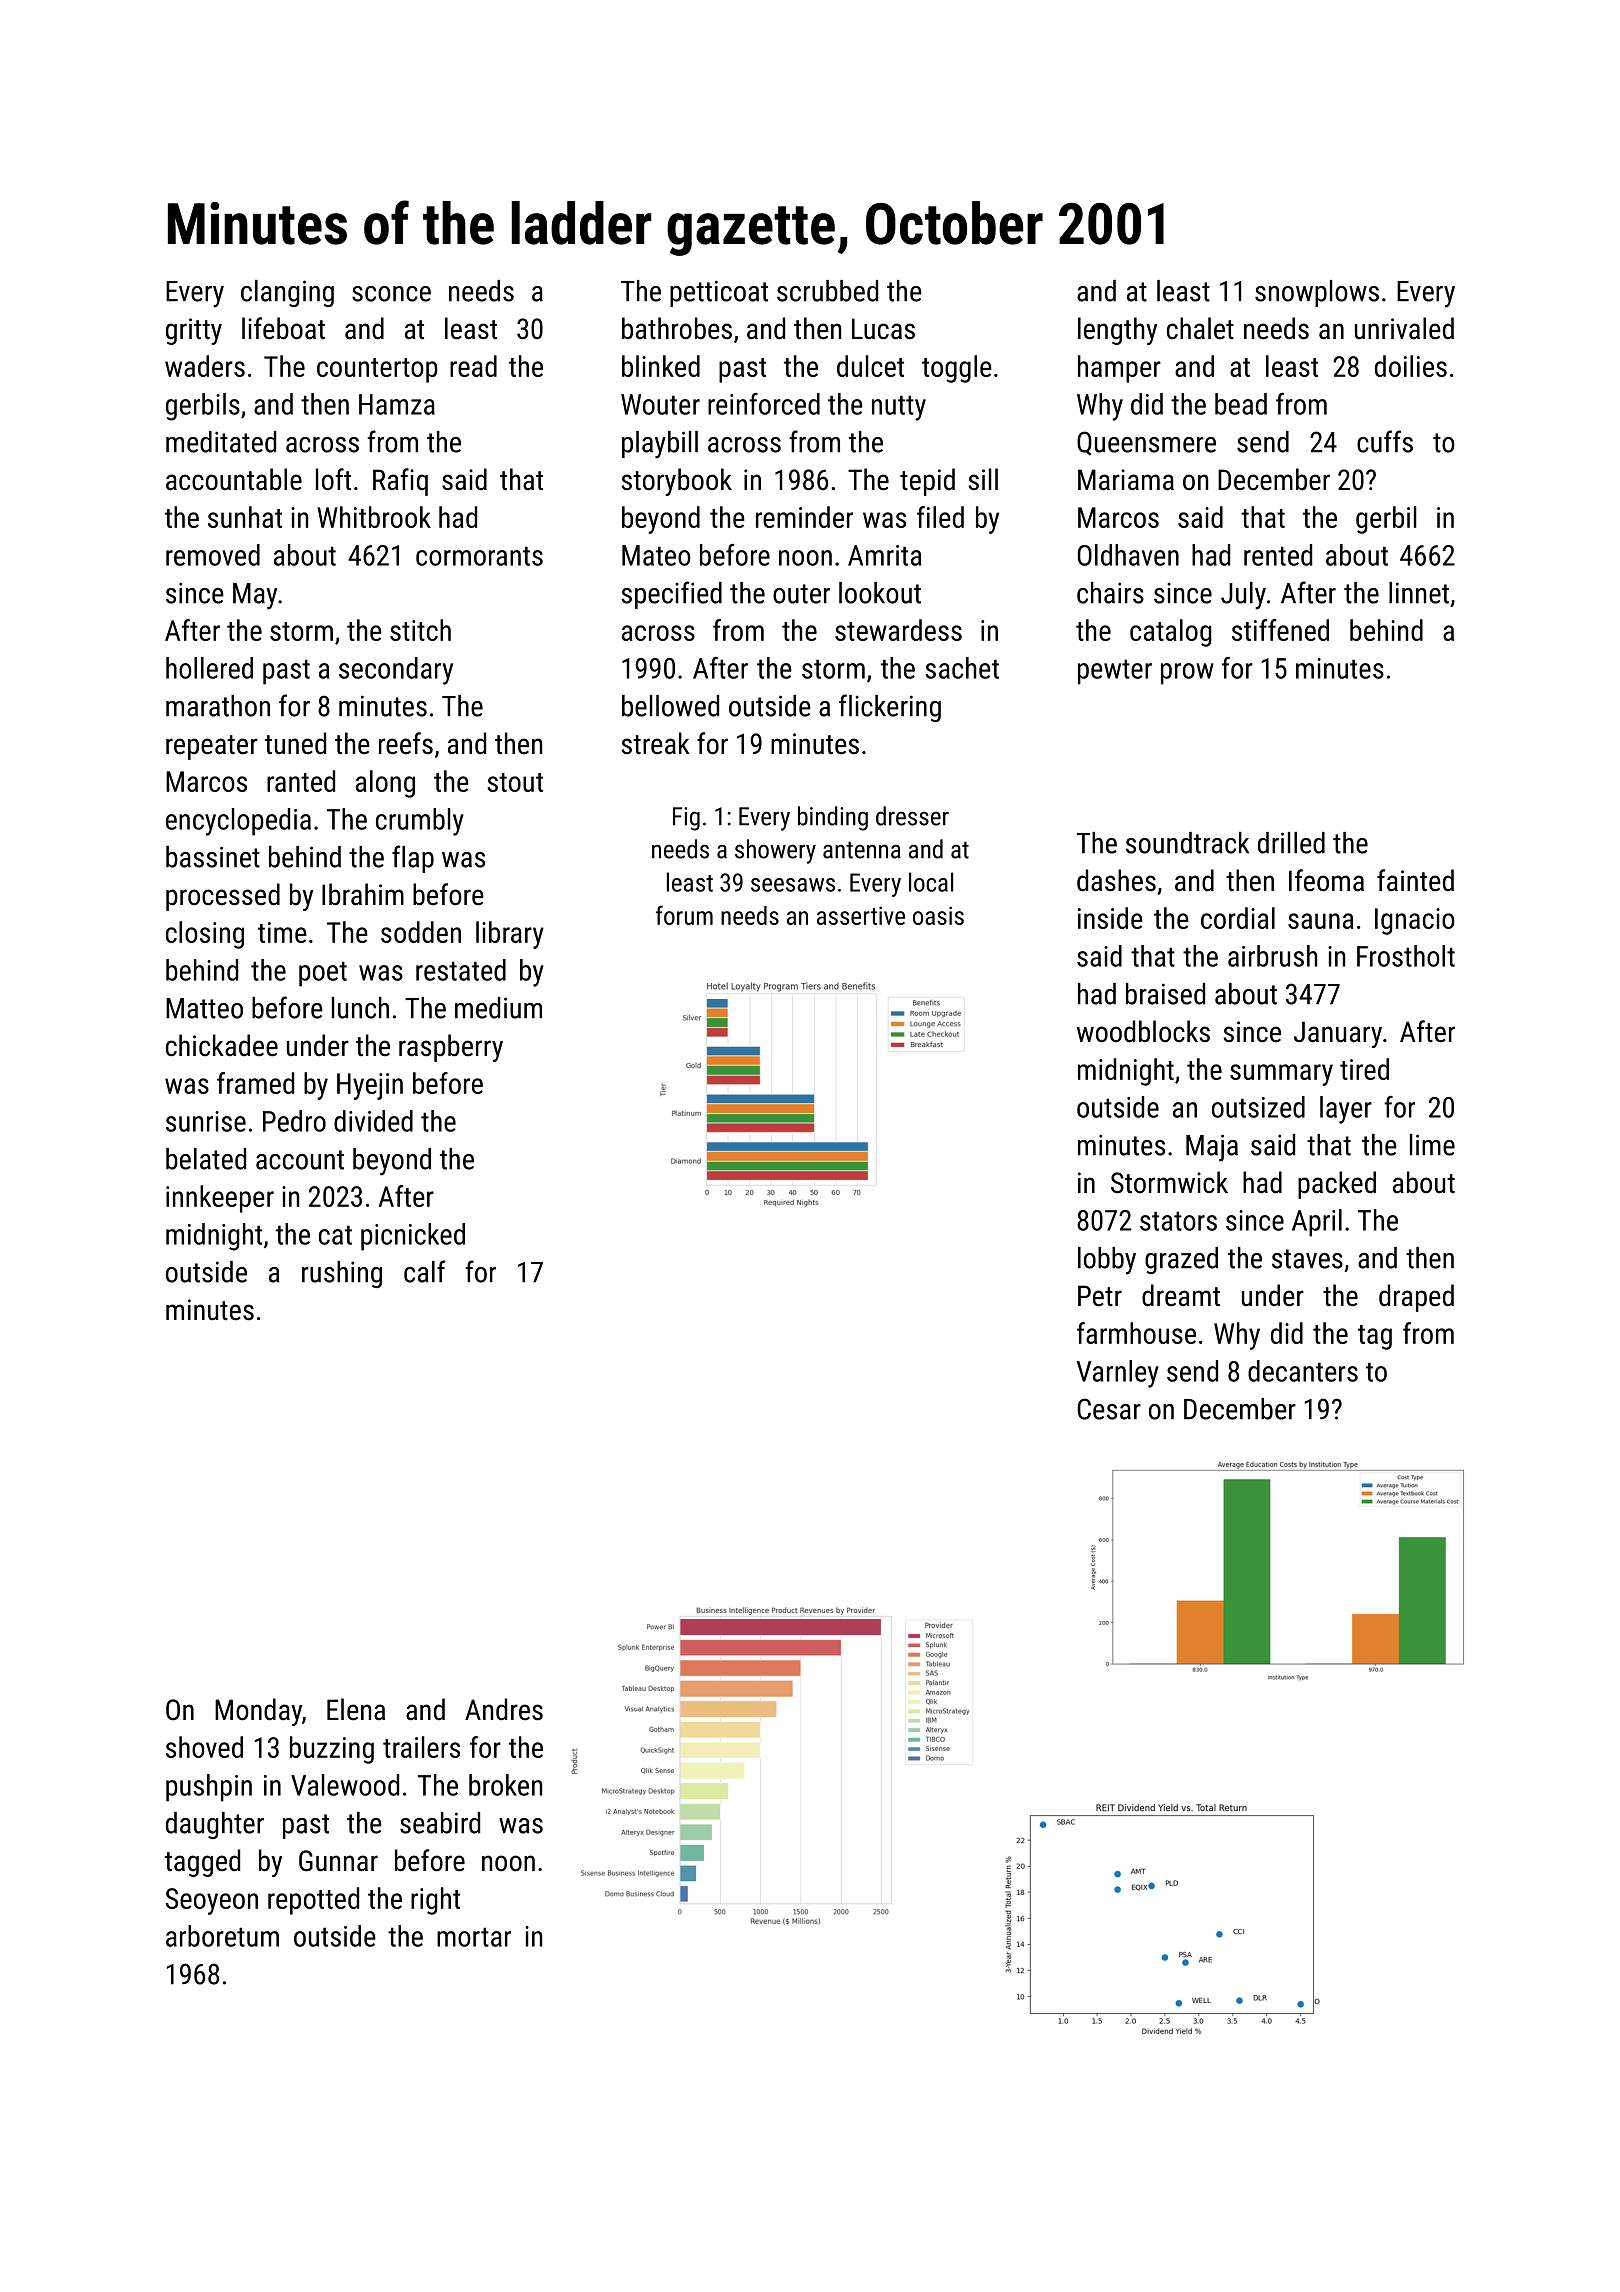  I want to click on broken, so click(505, 1785).
